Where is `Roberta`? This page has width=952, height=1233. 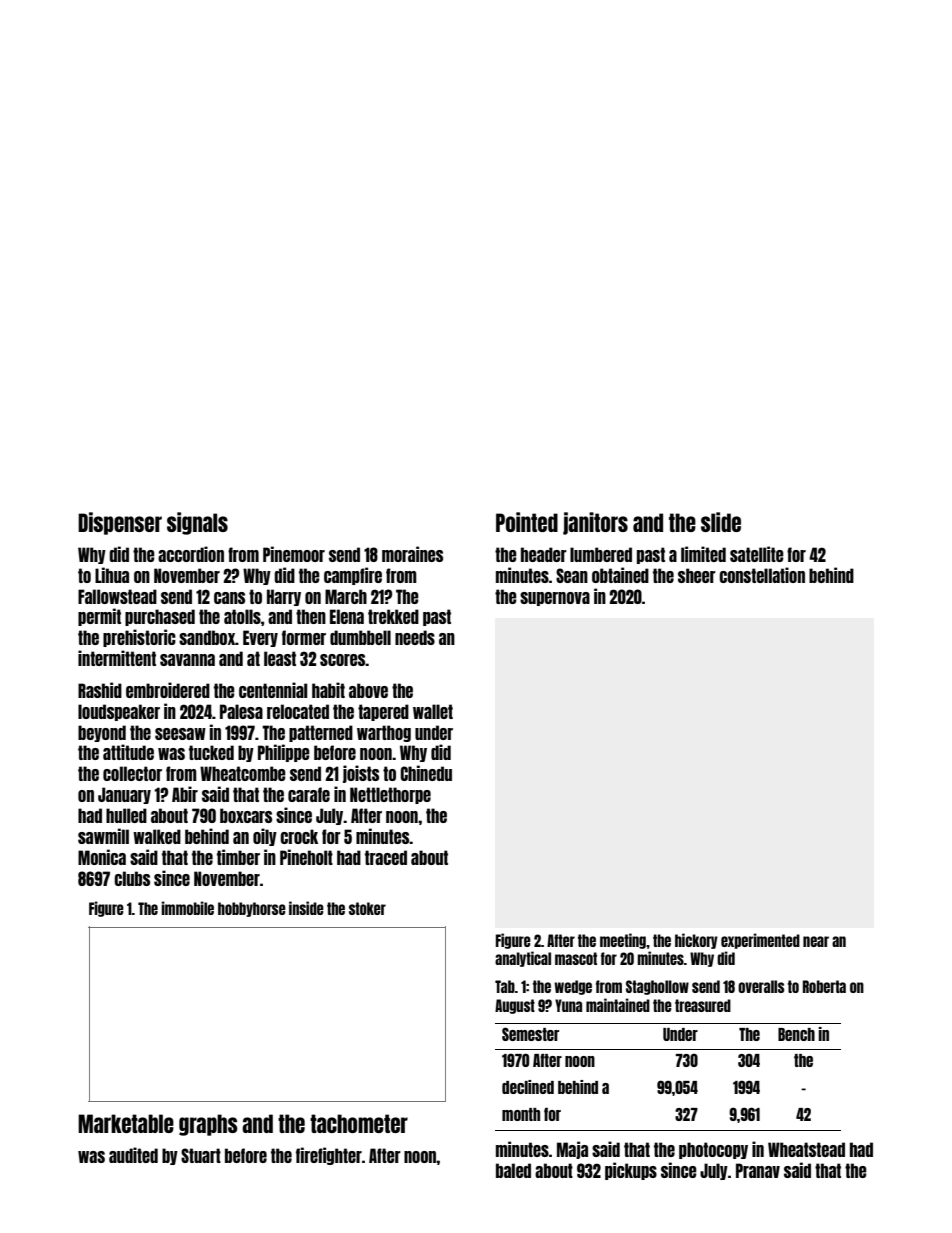 Roberta is located at coordinates (824, 986).
